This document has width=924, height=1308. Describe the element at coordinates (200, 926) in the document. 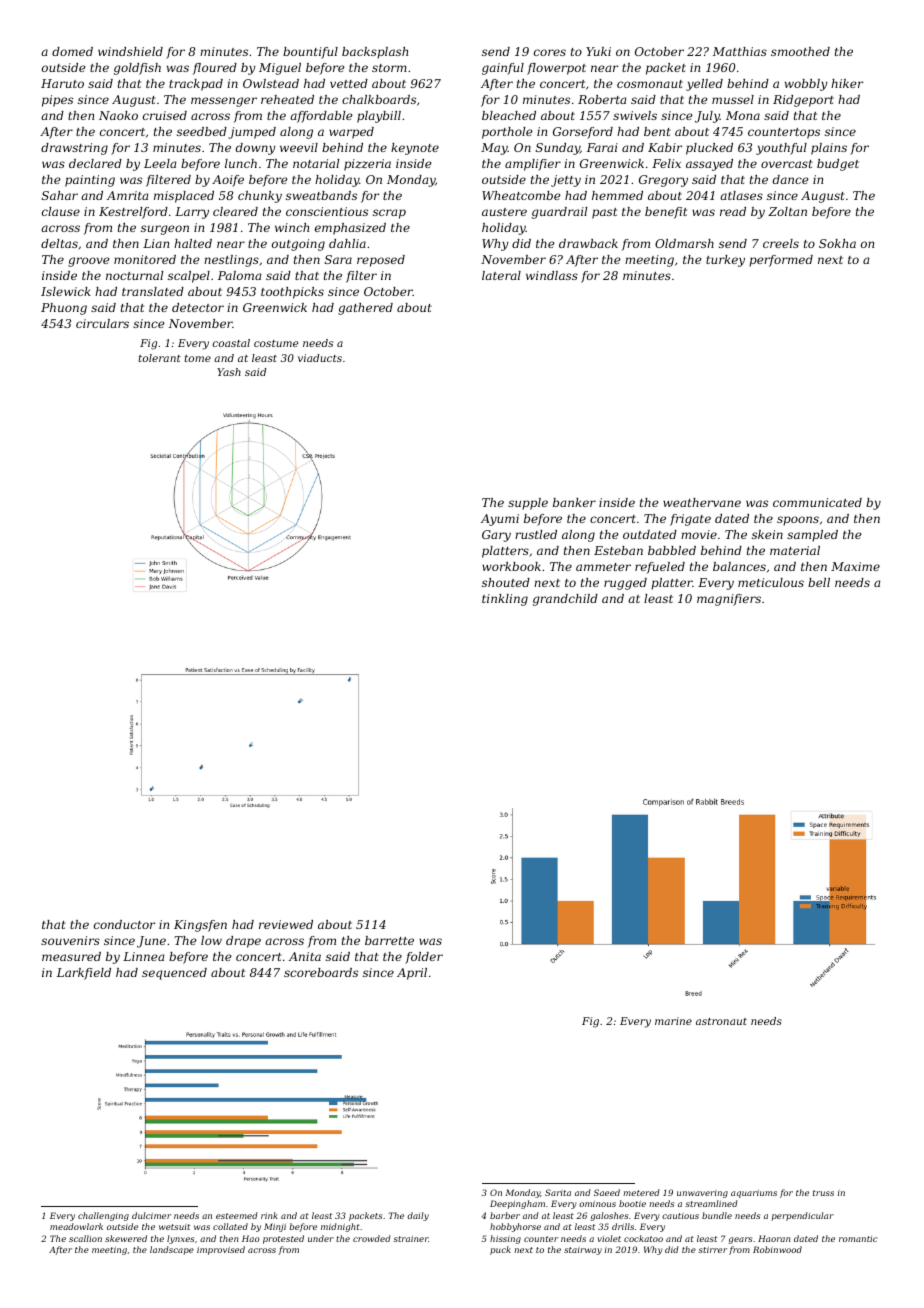

I see `Kingsfen` at that location.
